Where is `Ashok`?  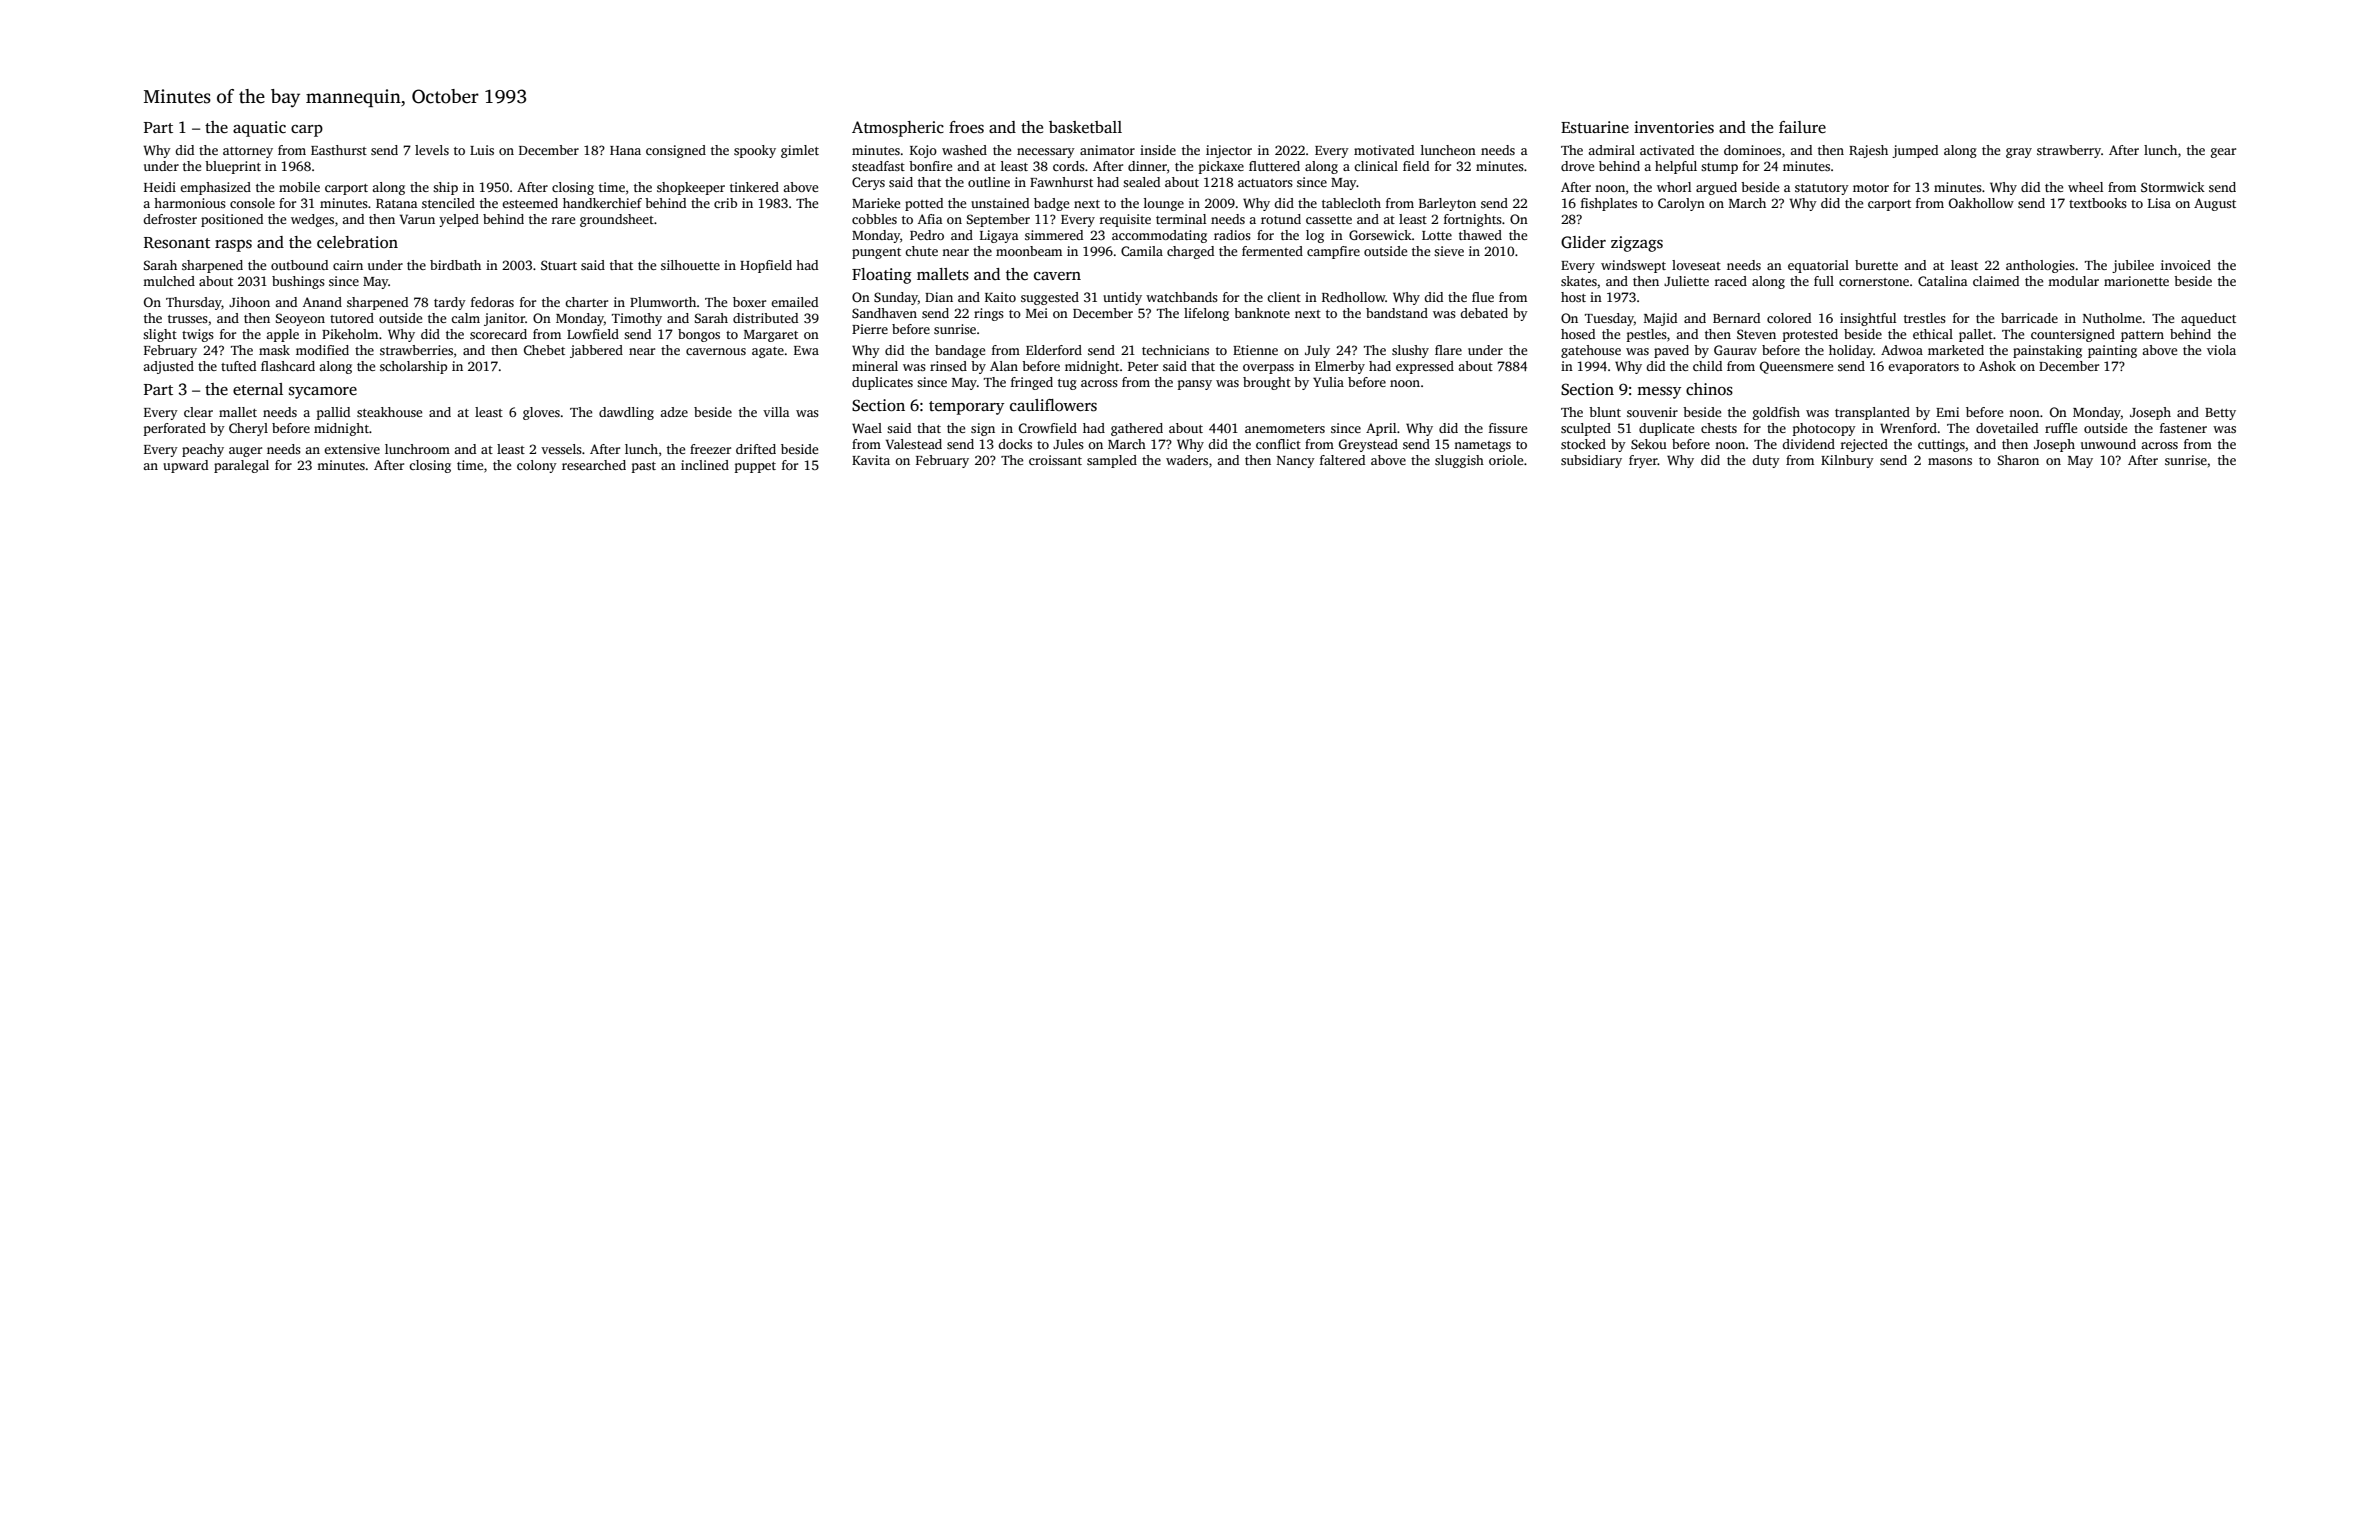 Ashok is located at coordinates (1997, 366).
